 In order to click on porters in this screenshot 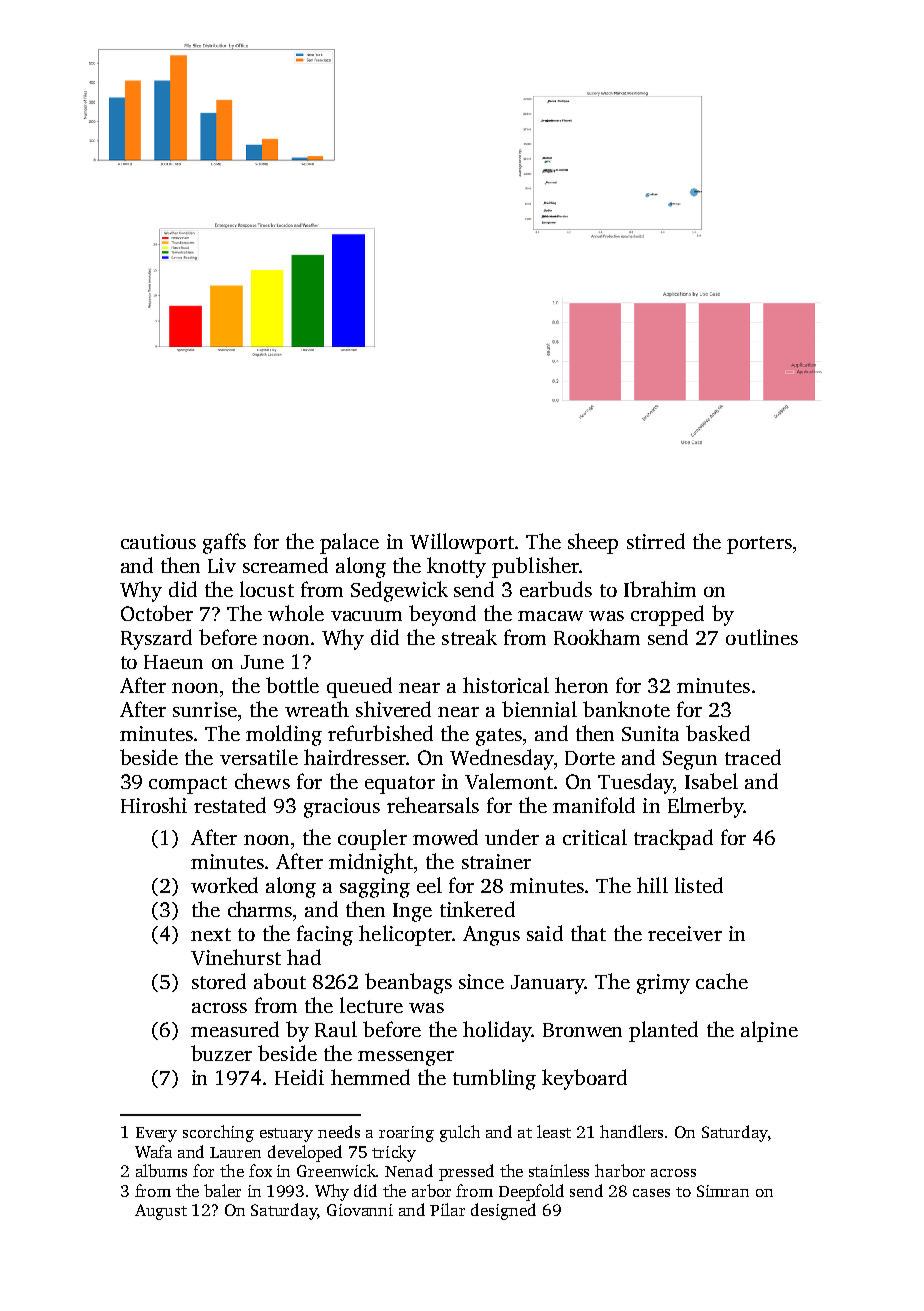, I will do `click(759, 545)`.
